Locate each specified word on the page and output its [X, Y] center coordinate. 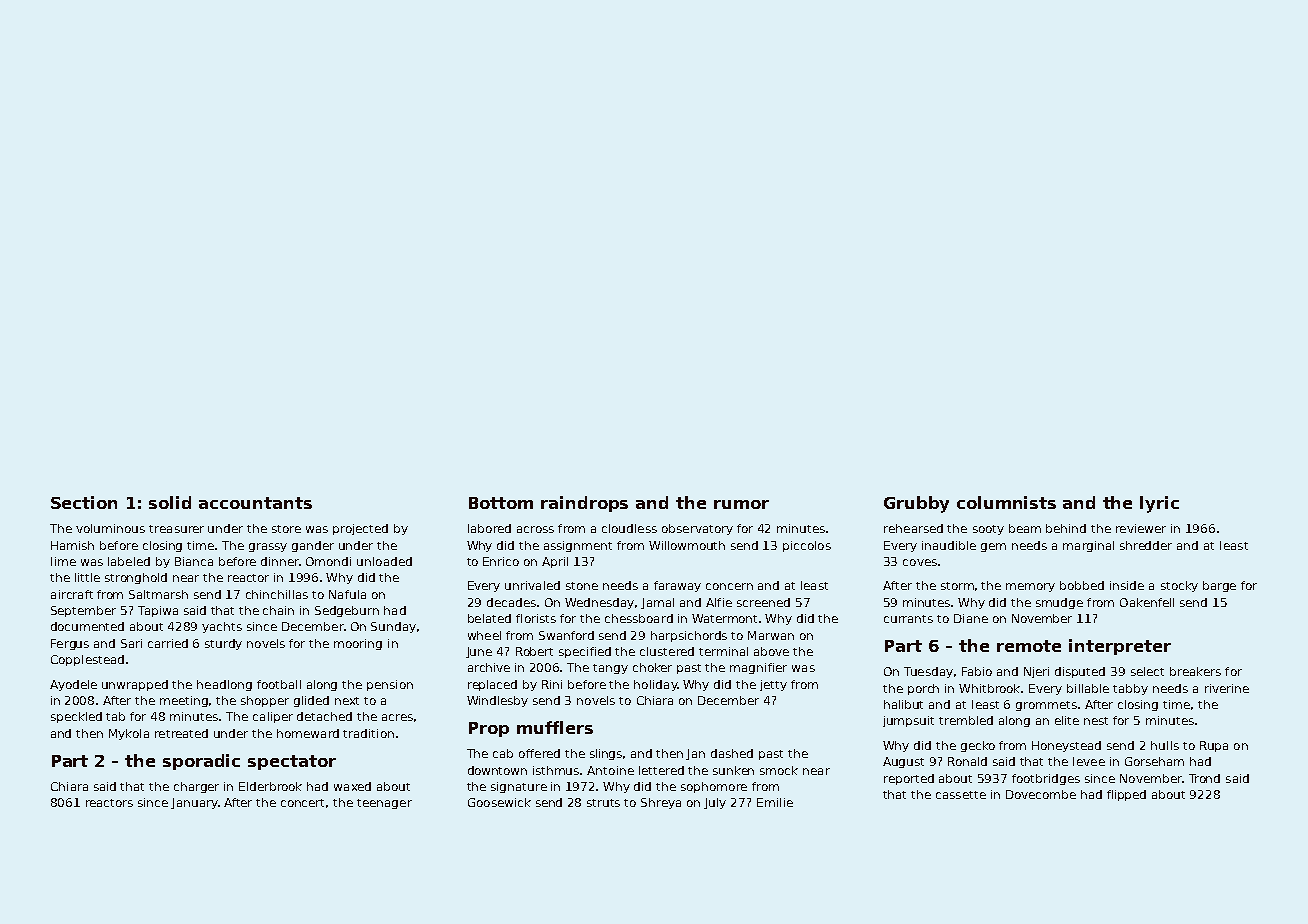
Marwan [771, 635]
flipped [1126, 795]
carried [168, 643]
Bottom [501, 503]
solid [170, 502]
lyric [1159, 504]
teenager [384, 804]
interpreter [1120, 647]
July [715, 803]
